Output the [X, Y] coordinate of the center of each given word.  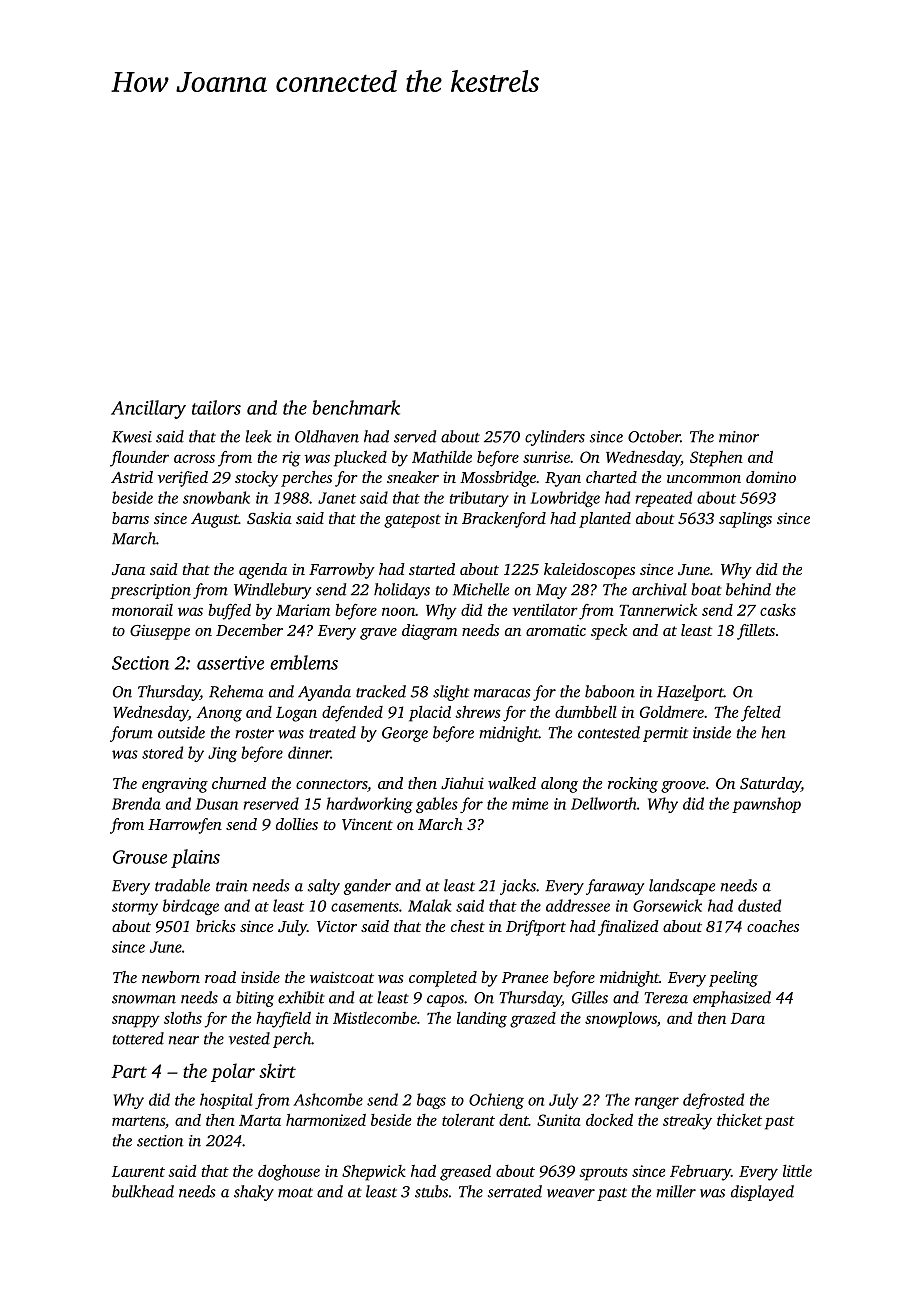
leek [258, 436]
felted [761, 714]
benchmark [356, 407]
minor [739, 437]
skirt [277, 1070]
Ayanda [324, 693]
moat [295, 1193]
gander [367, 887]
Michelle [481, 589]
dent [514, 1120]
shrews [478, 712]
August [215, 520]
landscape [682, 887]
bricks [215, 926]
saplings [745, 520]
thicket [739, 1120]
